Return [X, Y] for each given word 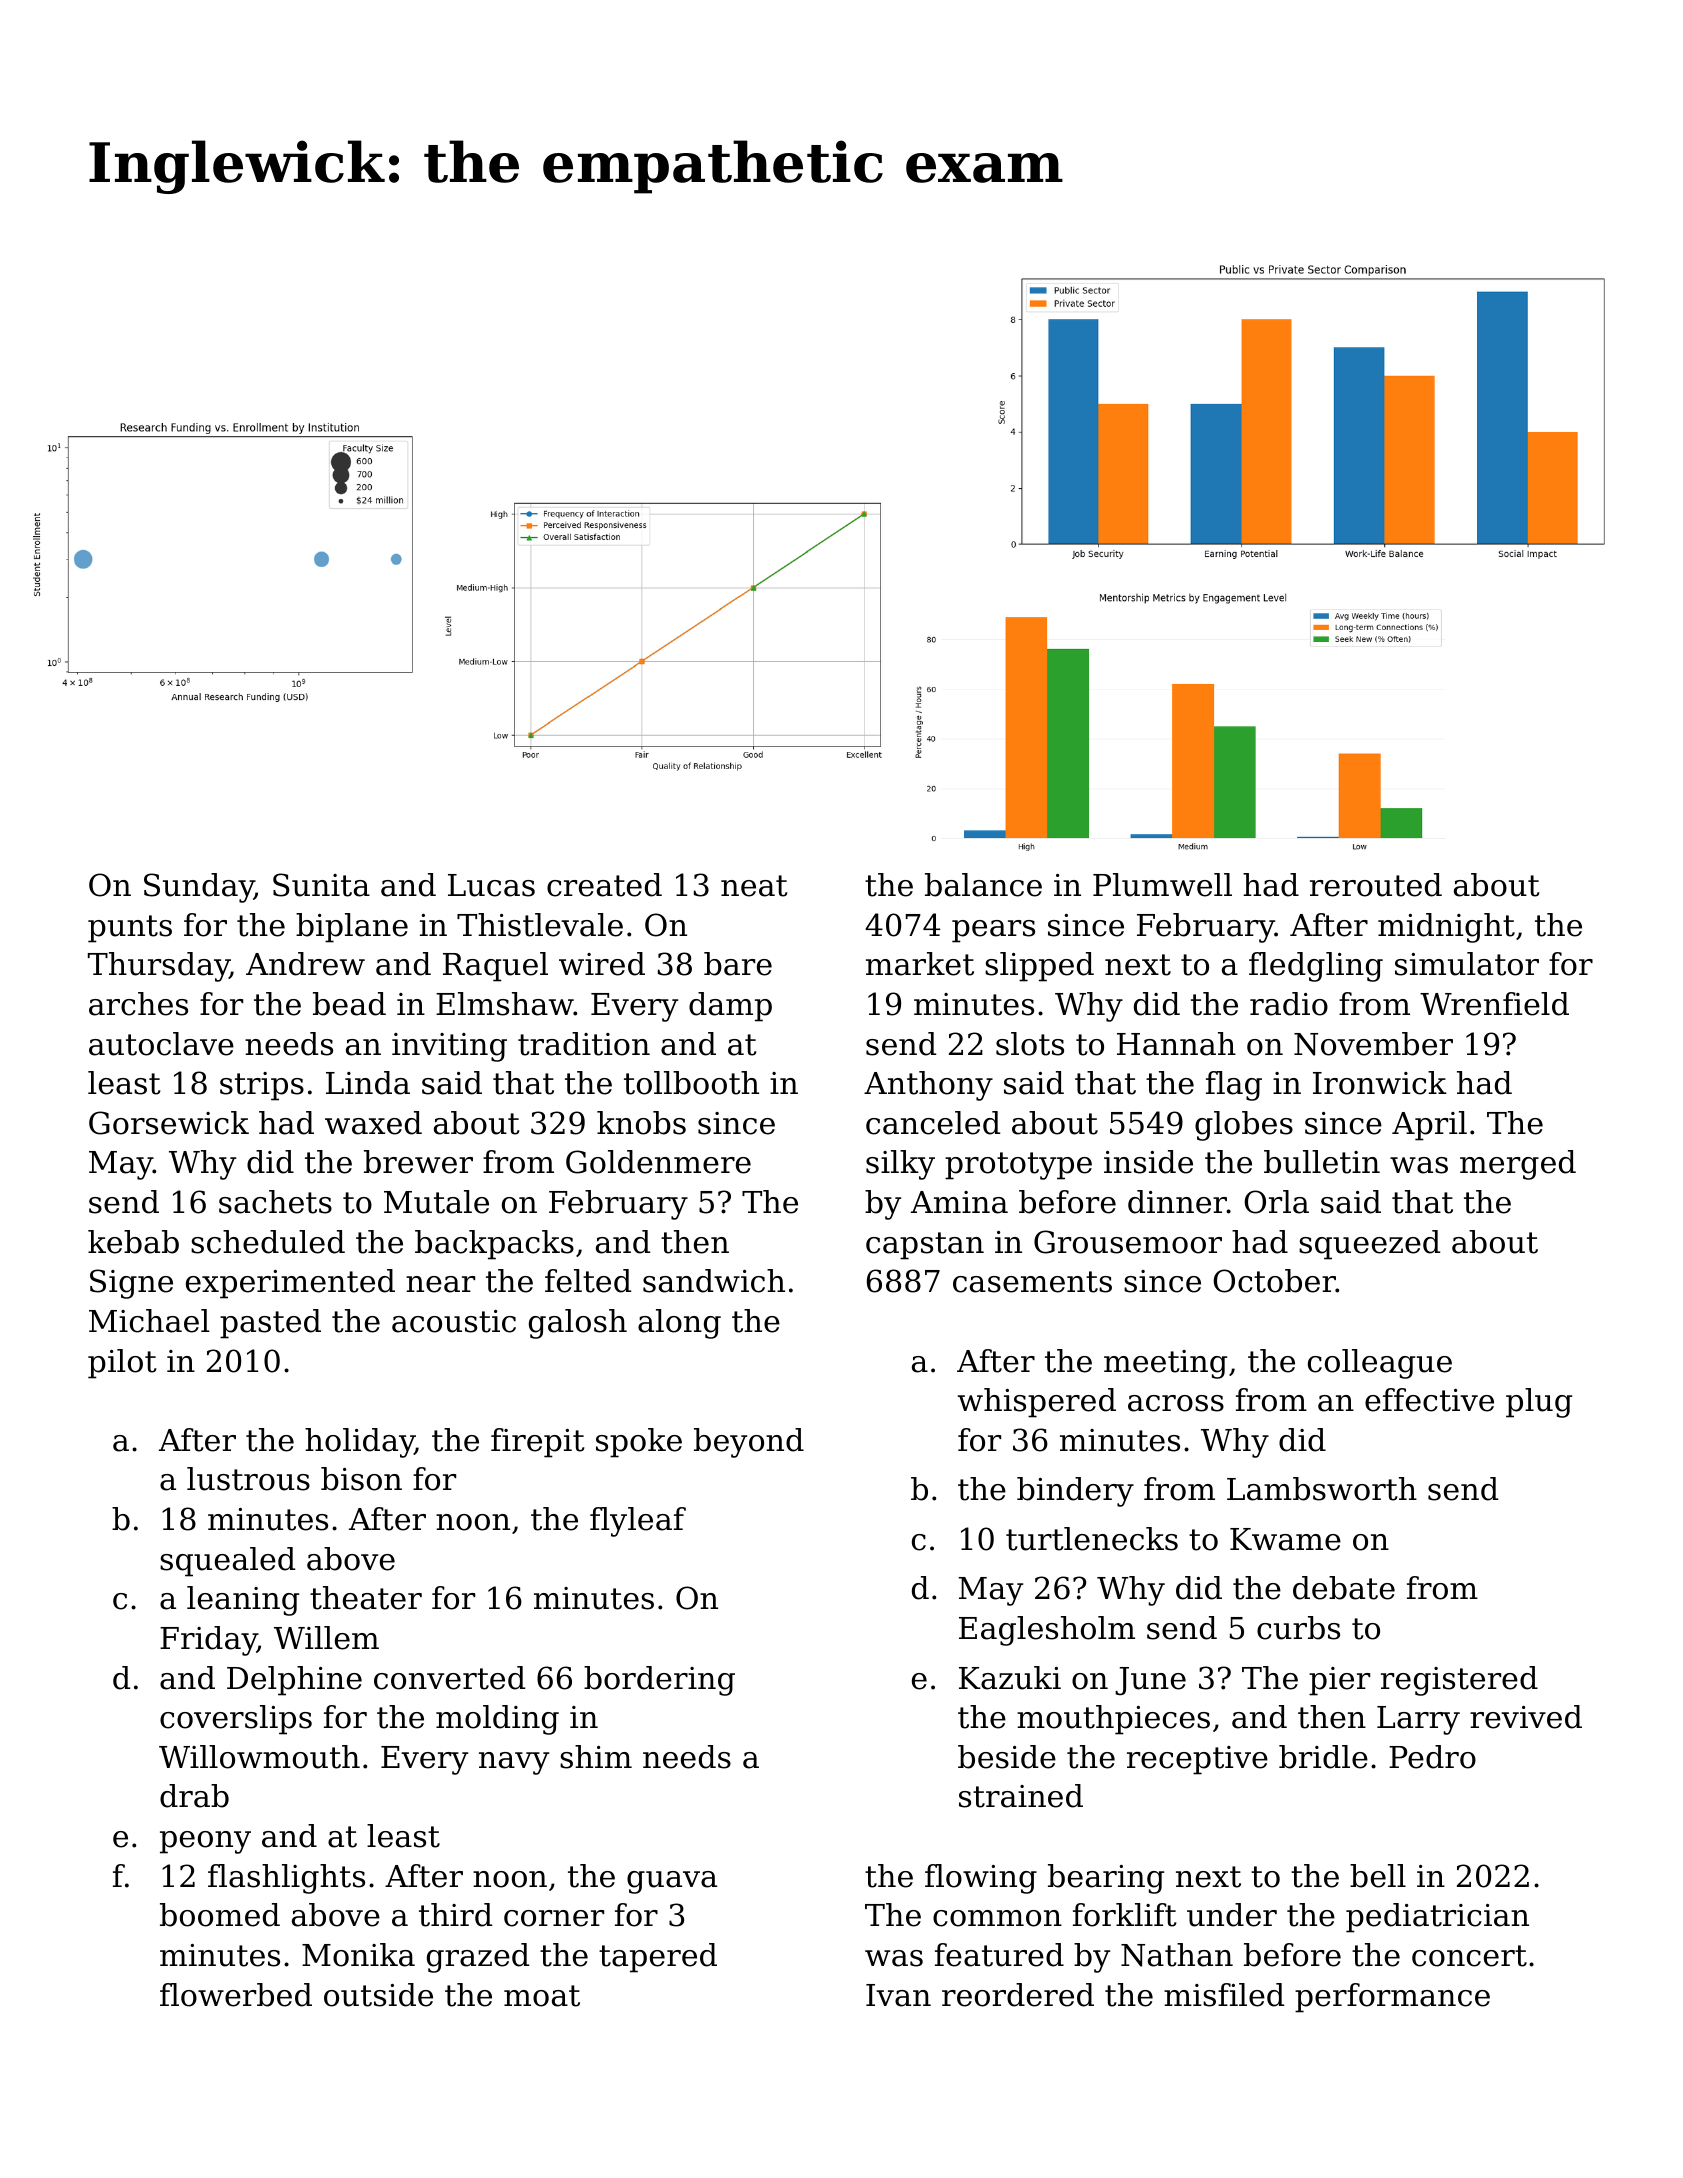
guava [672, 1882]
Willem [326, 1638]
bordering [659, 1681]
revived [1526, 1717]
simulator [1467, 964]
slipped [1039, 967]
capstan [925, 1246]
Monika [358, 1955]
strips [262, 1086]
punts [130, 929]
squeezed [1369, 1245]
